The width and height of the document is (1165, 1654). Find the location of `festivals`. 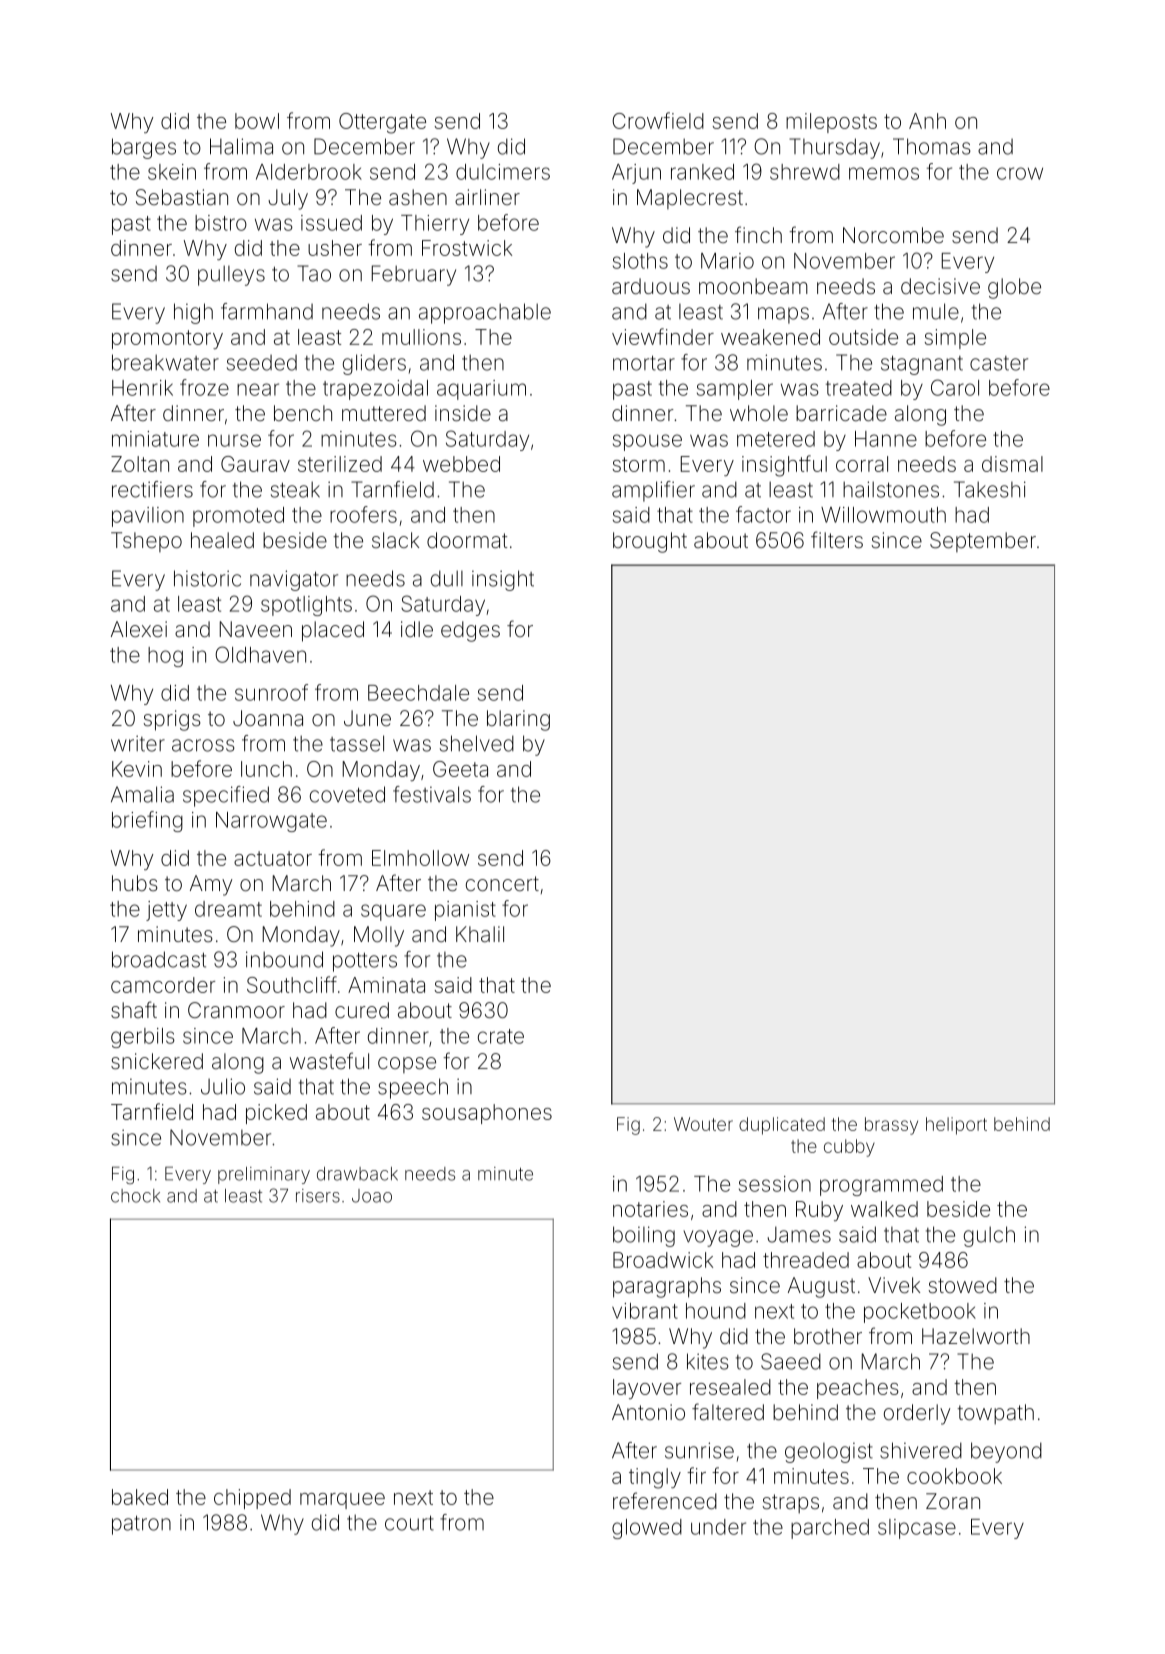

festivals is located at coordinates (432, 794).
